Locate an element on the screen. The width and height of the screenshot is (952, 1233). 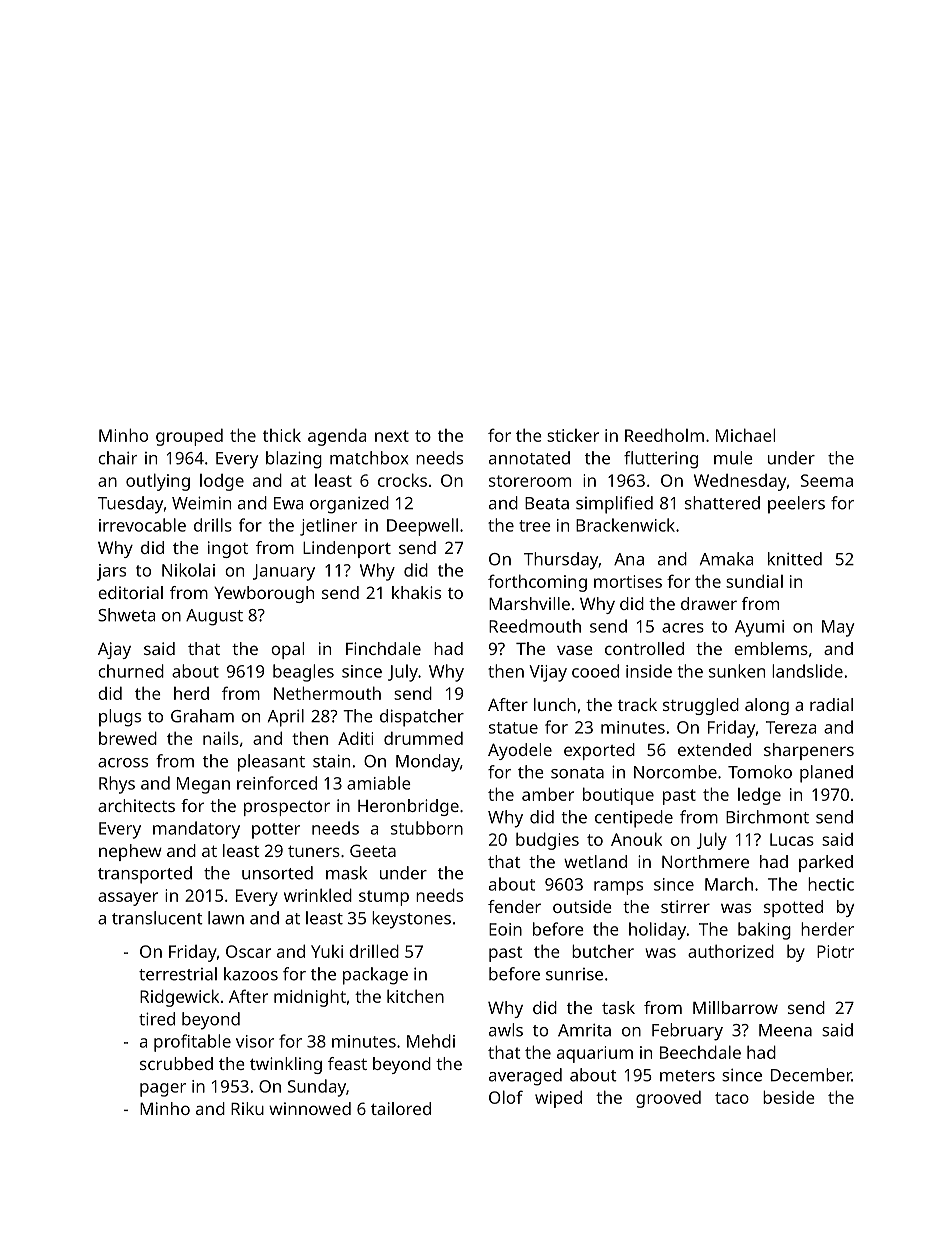
Michael is located at coordinates (745, 435).
